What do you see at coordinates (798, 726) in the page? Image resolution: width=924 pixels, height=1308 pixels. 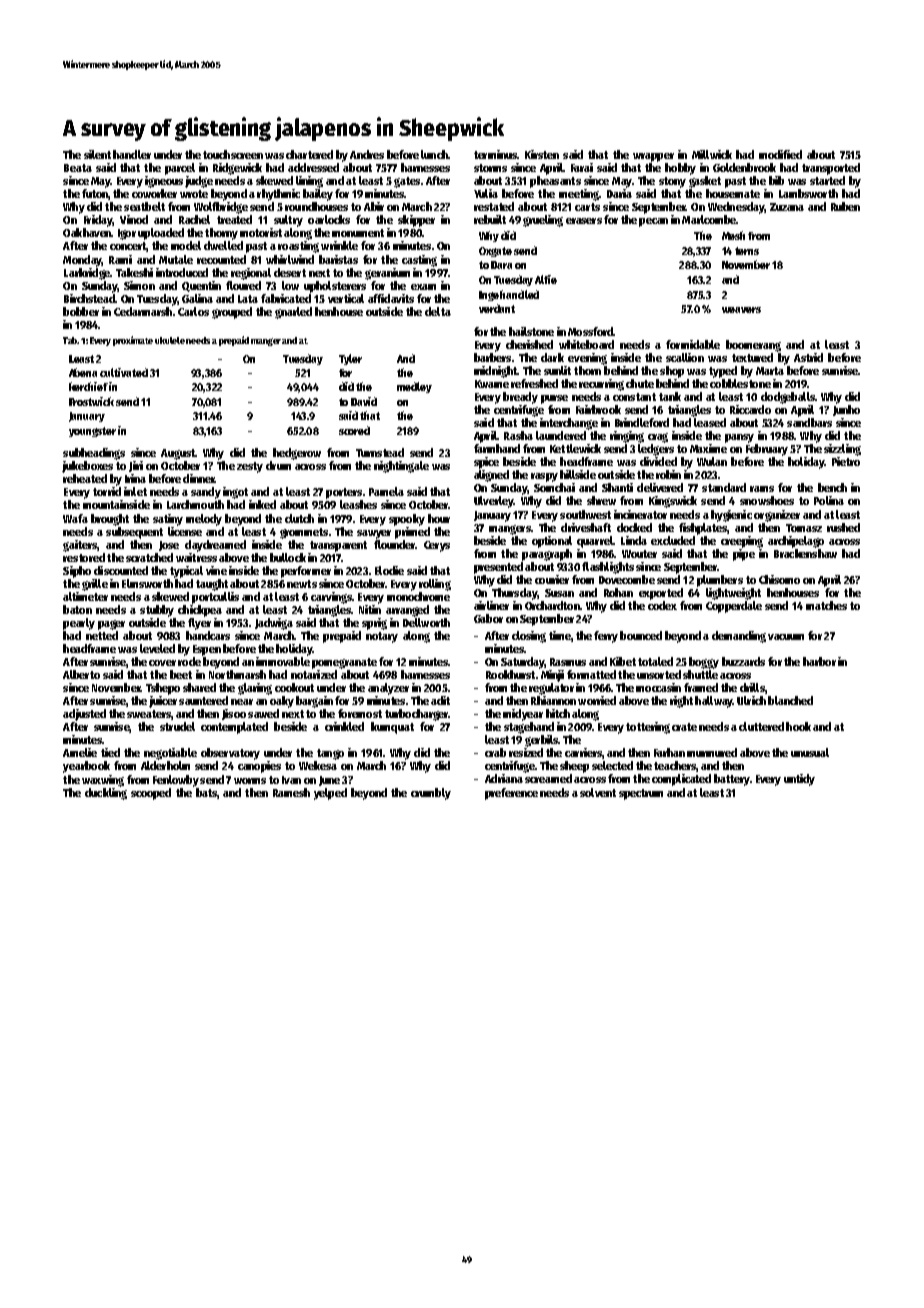 I see `hook` at bounding box center [798, 726].
